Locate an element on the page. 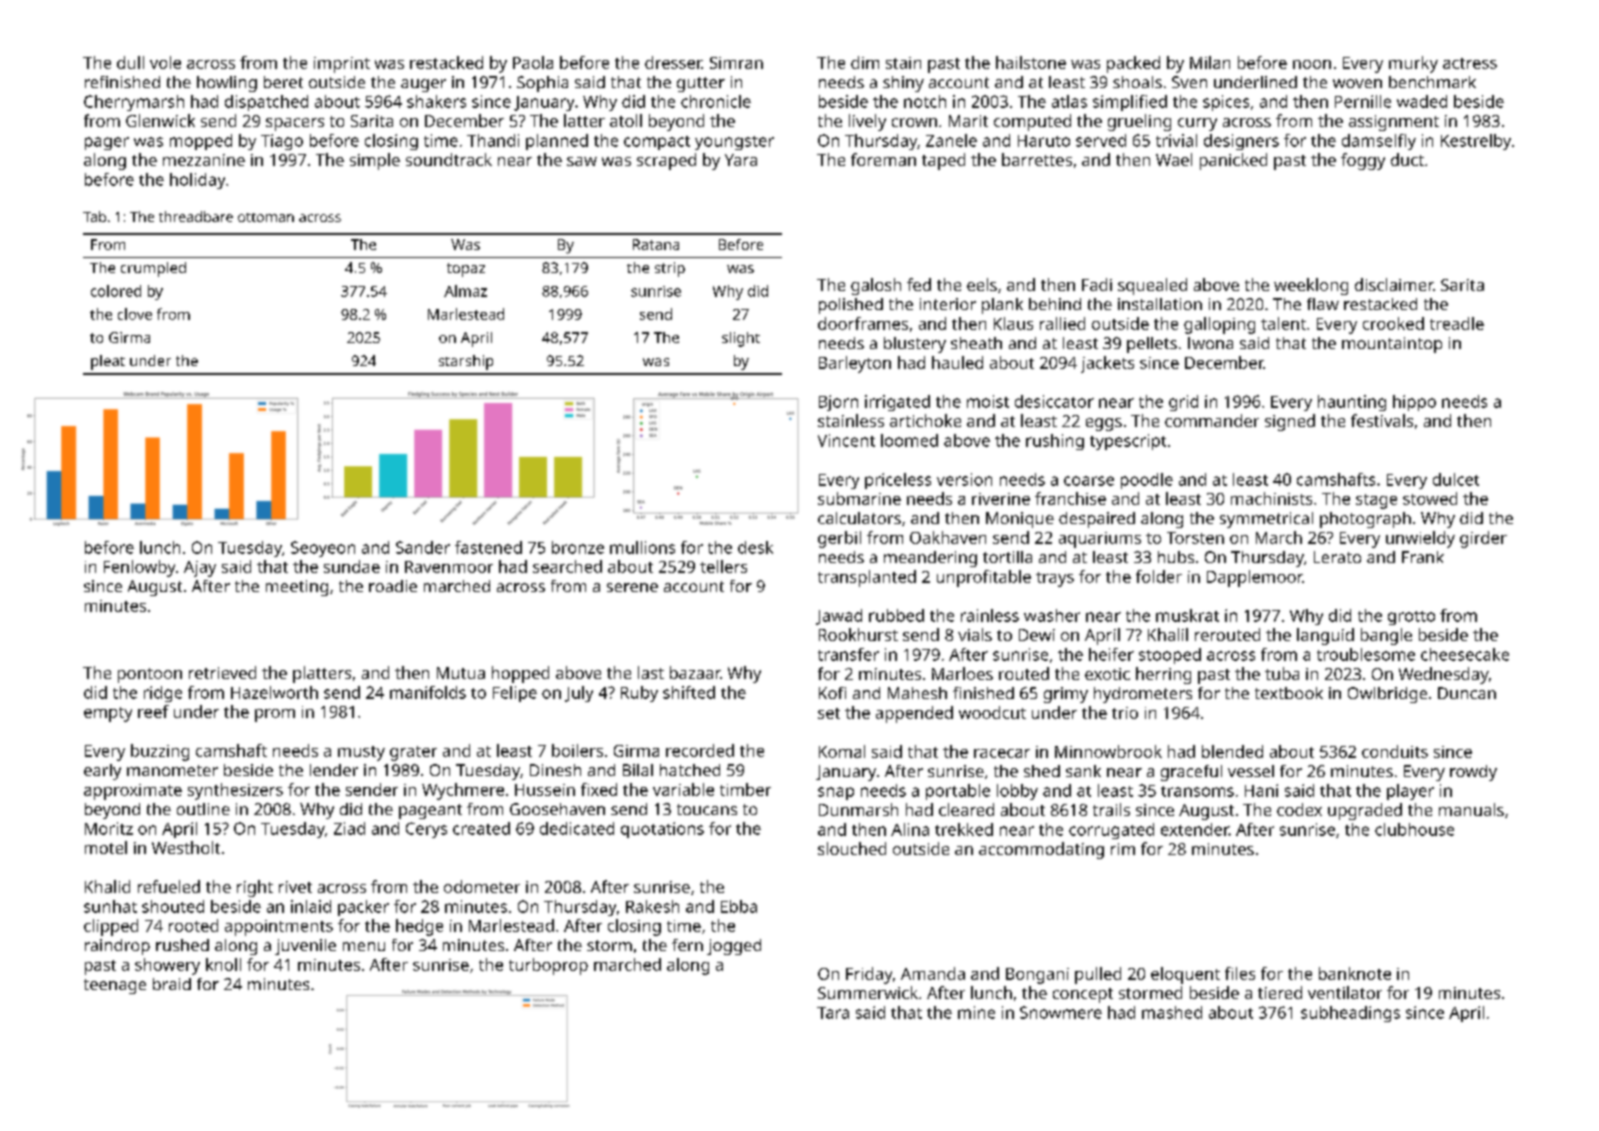  dim is located at coordinates (865, 62).
